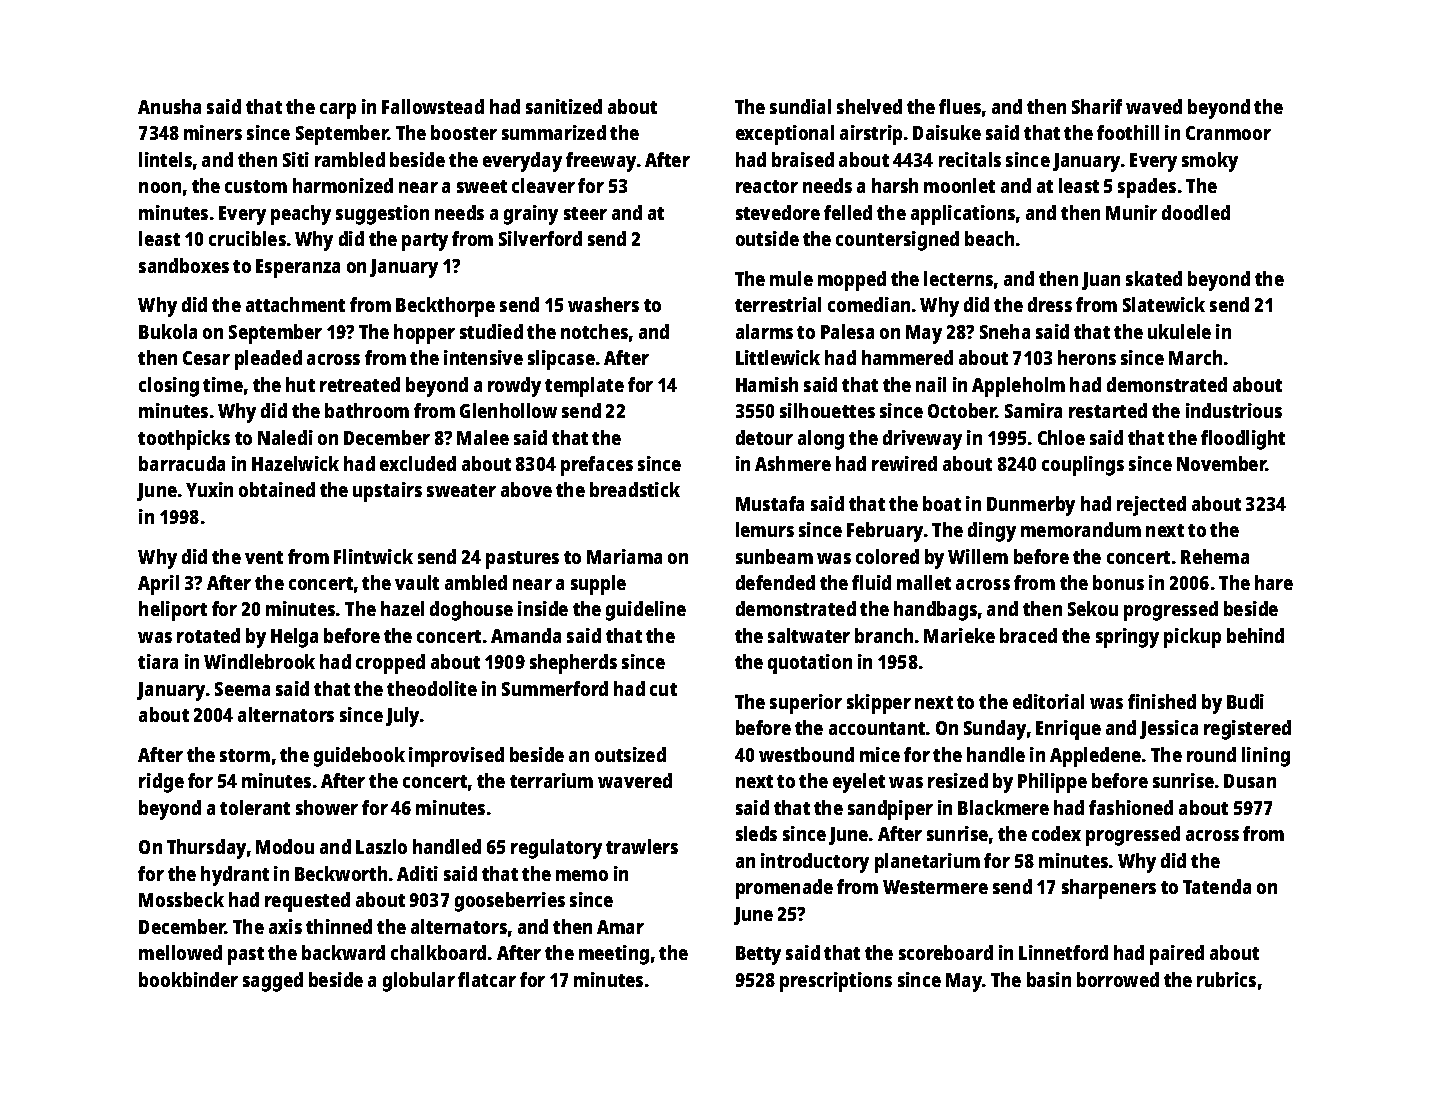 This screenshot has height=1107, width=1433. I want to click on globular, so click(419, 982).
